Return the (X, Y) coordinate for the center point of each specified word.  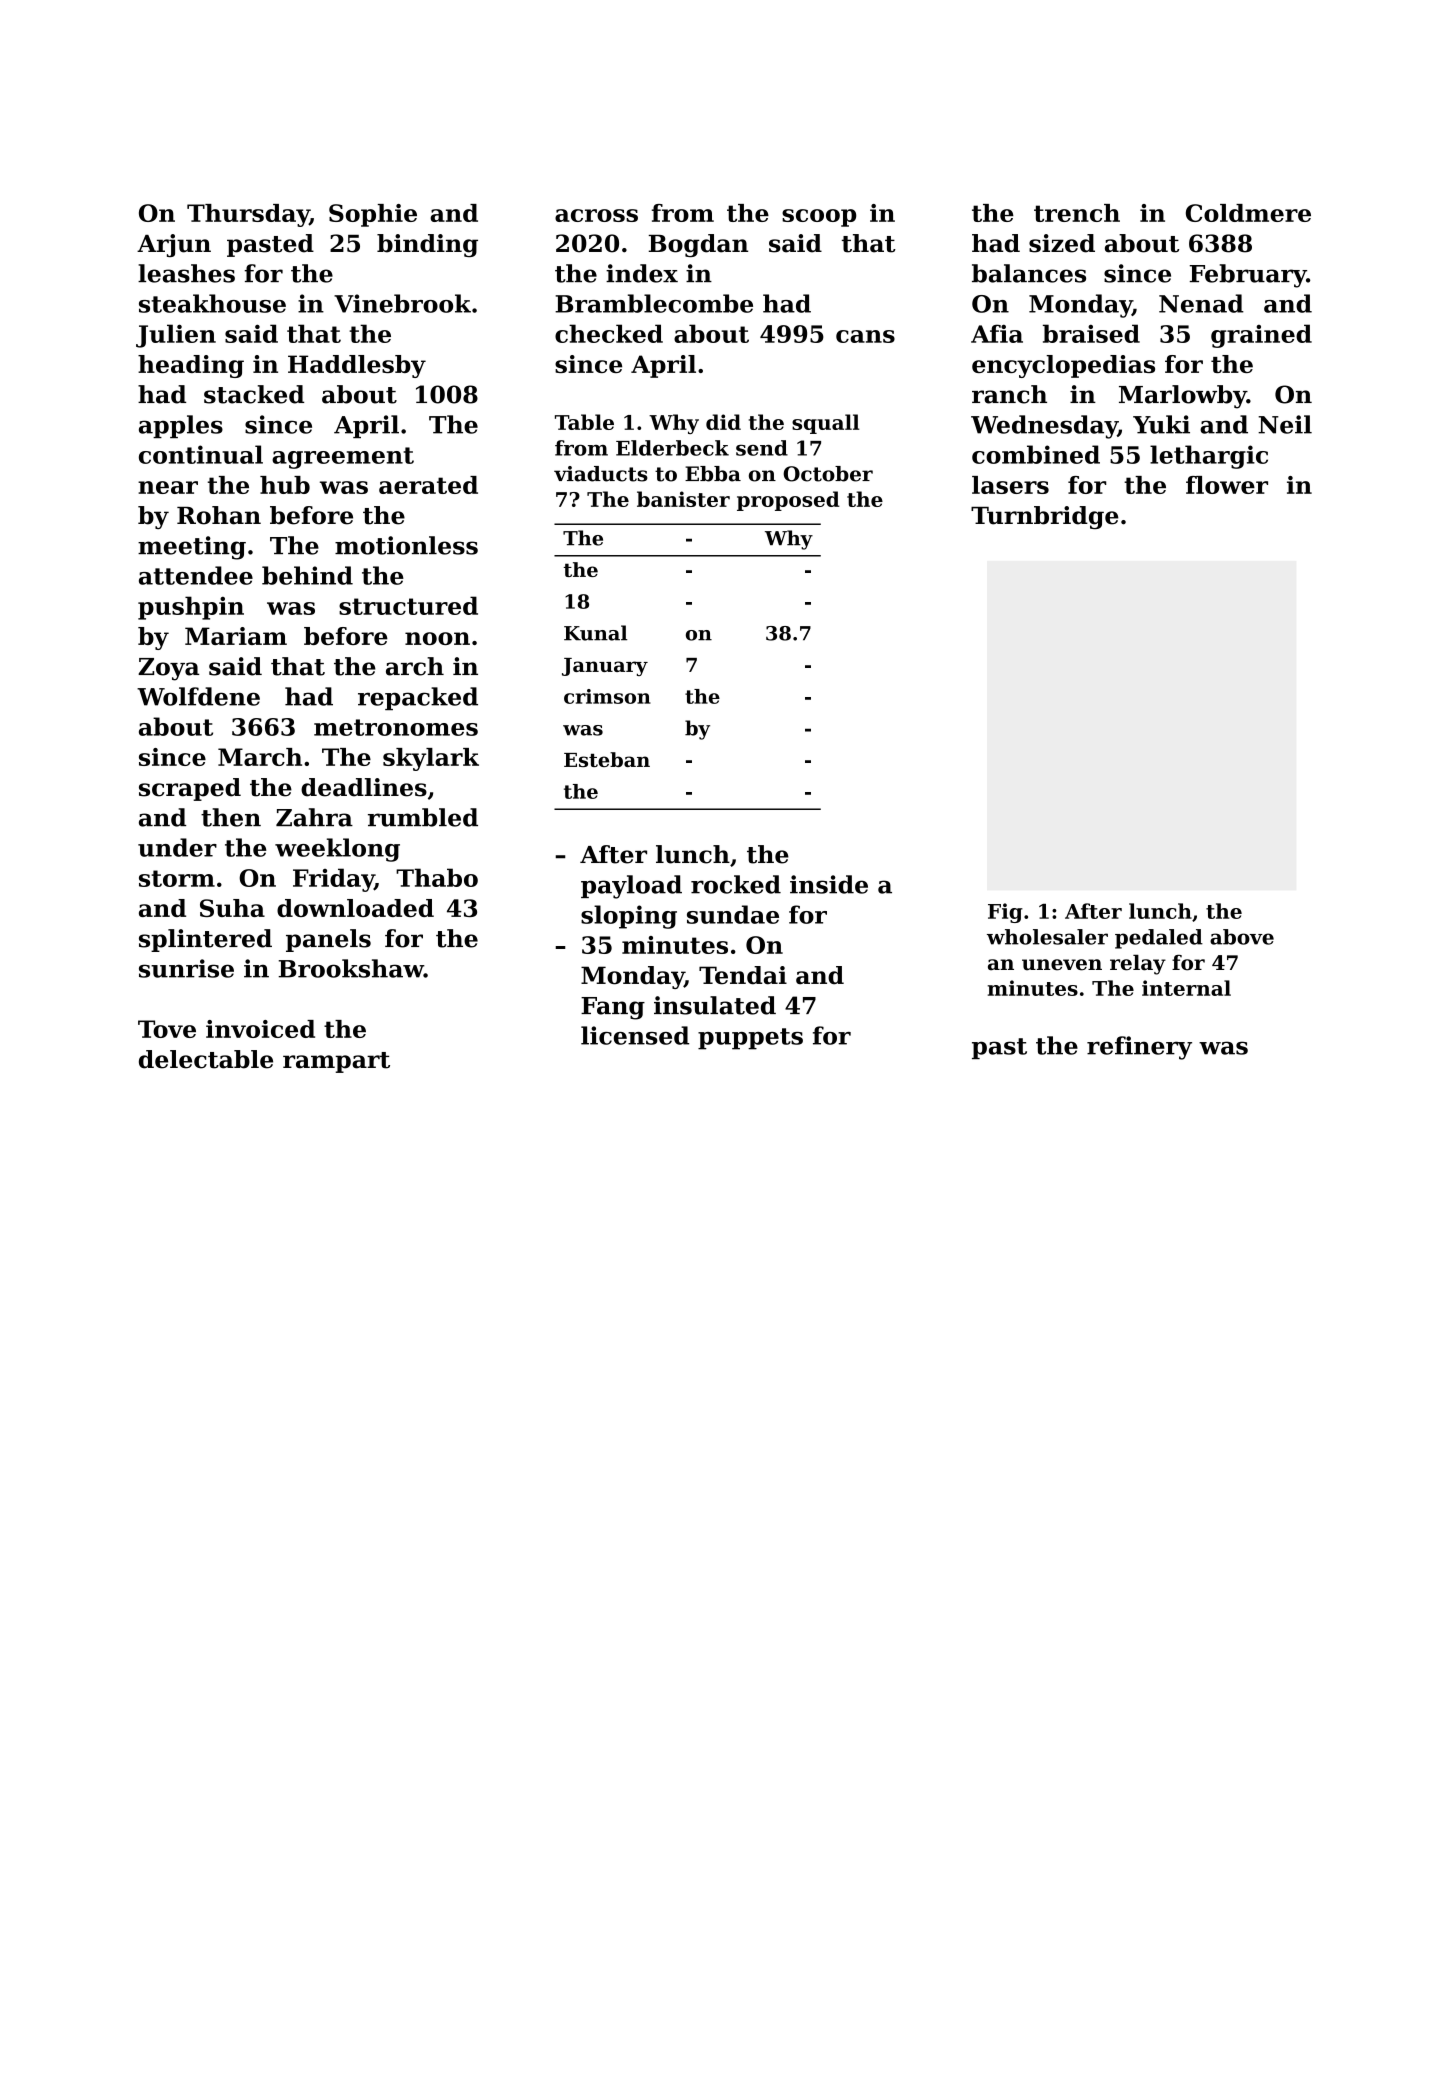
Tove (167, 1029)
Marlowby (1183, 397)
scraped (190, 789)
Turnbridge (1045, 517)
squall (825, 424)
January (605, 667)
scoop (819, 218)
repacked (418, 698)
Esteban (607, 759)
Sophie (373, 215)
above (1242, 937)
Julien (176, 336)
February (1248, 276)
